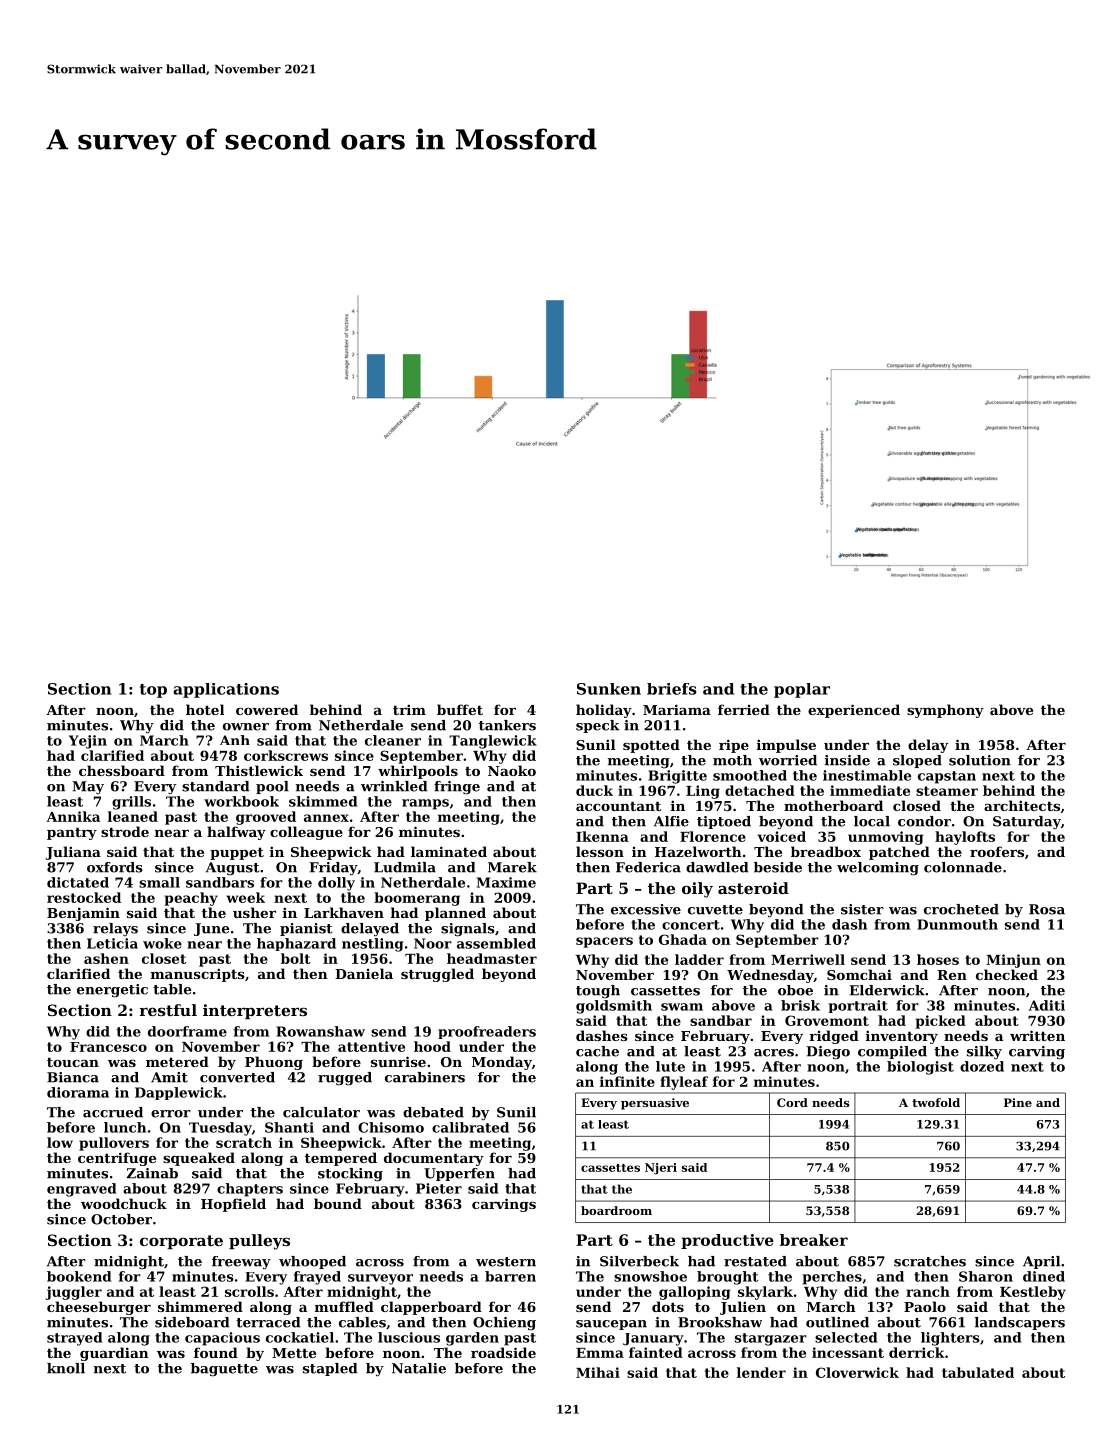  Describe the element at coordinates (1047, 909) in the screenshot. I see `Rosa` at that location.
